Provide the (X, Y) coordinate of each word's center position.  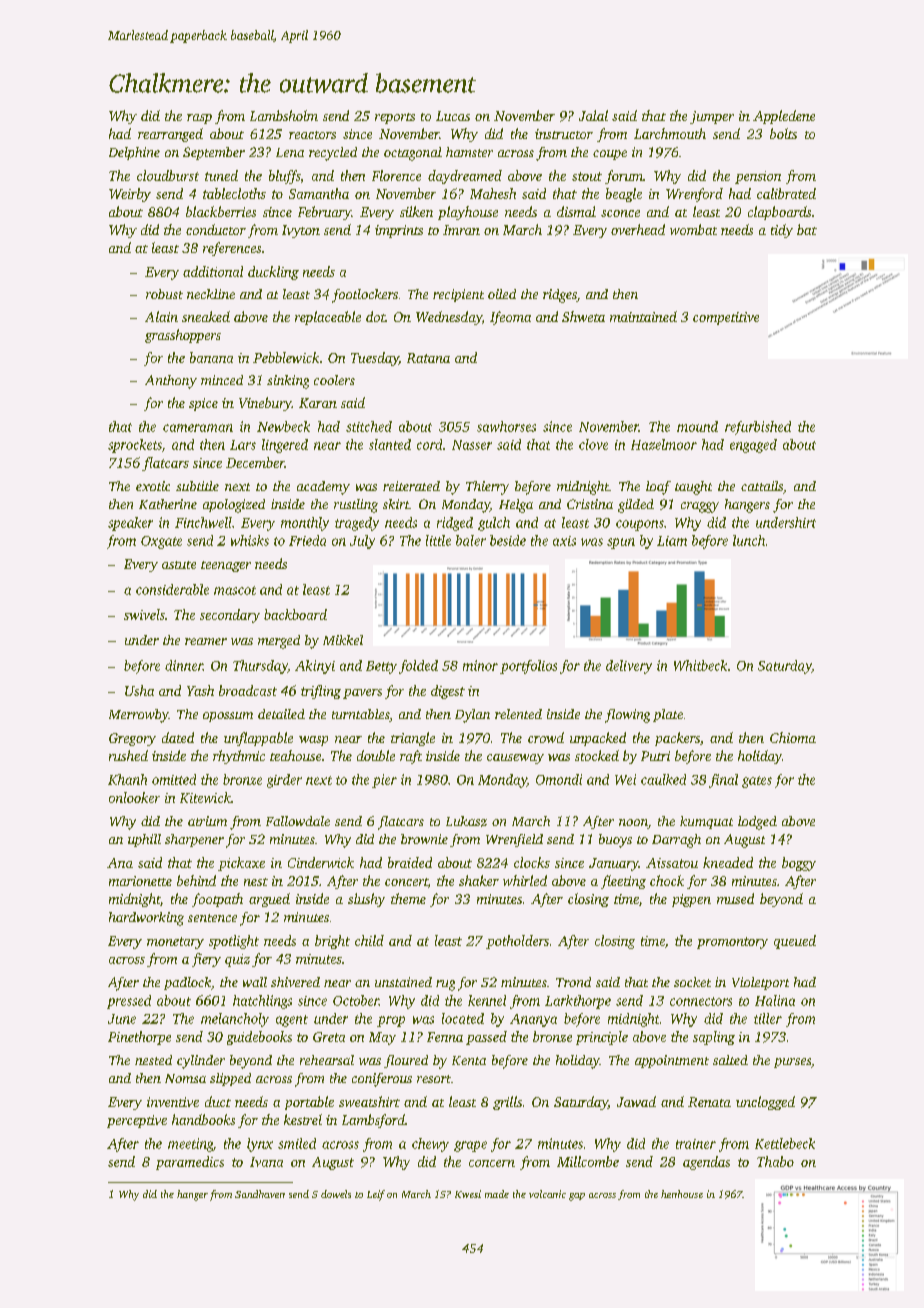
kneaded (728, 862)
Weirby (130, 195)
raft (411, 757)
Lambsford (373, 1121)
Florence (396, 175)
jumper (712, 117)
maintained (643, 316)
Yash (200, 690)
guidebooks (259, 1038)
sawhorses (506, 426)
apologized (234, 506)
